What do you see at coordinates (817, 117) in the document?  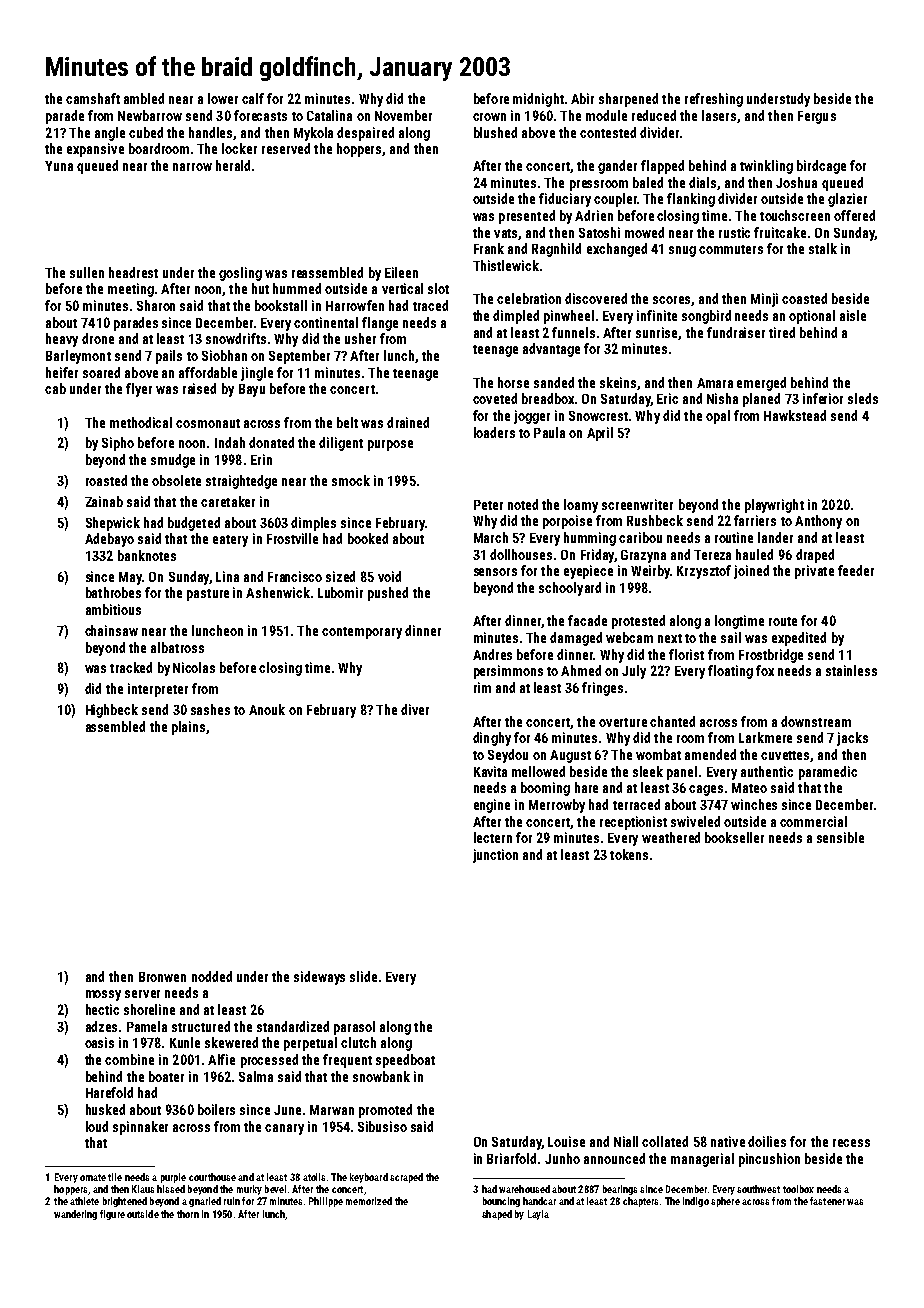 I see `Fergus` at bounding box center [817, 117].
